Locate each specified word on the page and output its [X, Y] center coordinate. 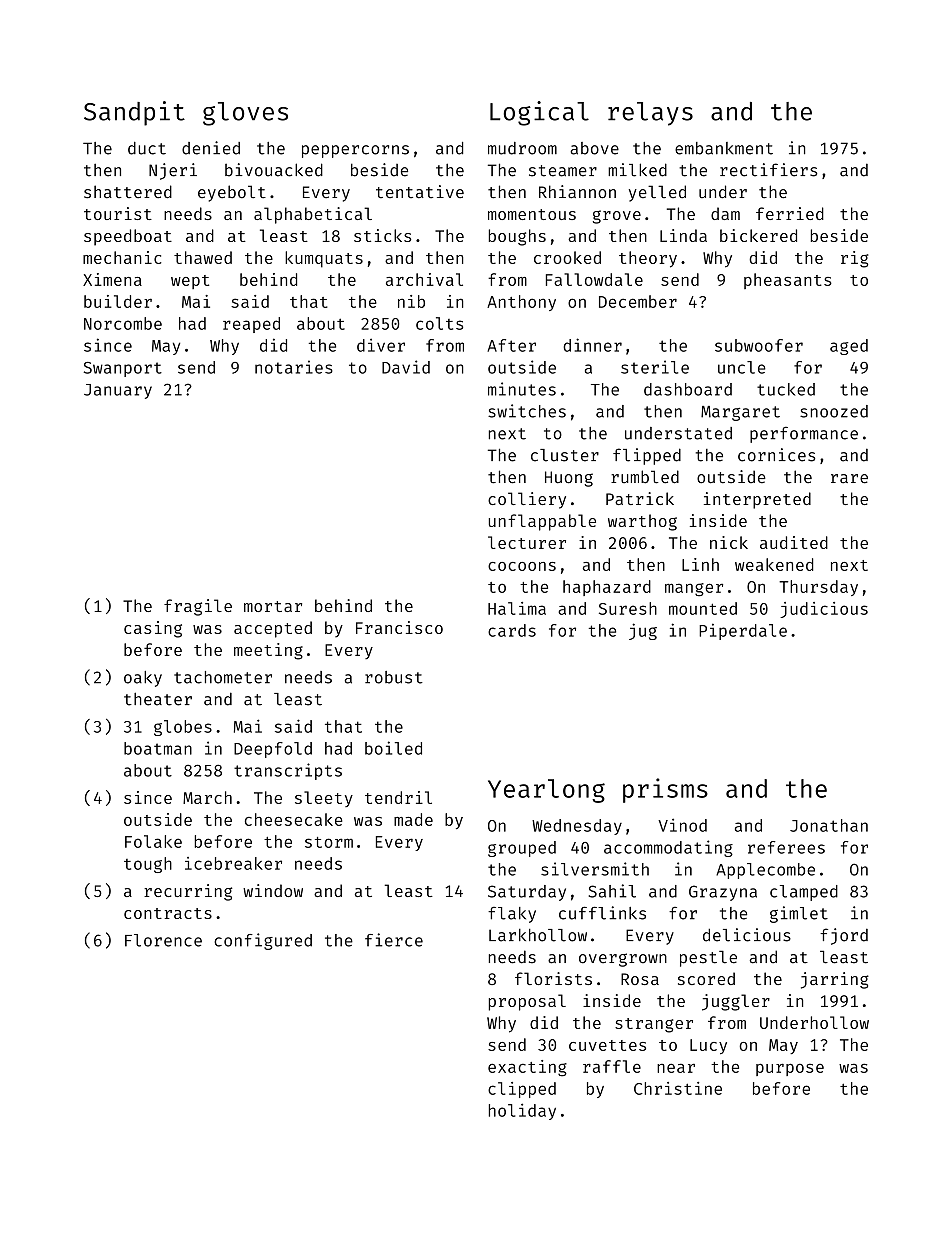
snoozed [834, 411]
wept [190, 282]
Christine [678, 1088]
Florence [163, 940]
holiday [522, 1111]
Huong [569, 479]
